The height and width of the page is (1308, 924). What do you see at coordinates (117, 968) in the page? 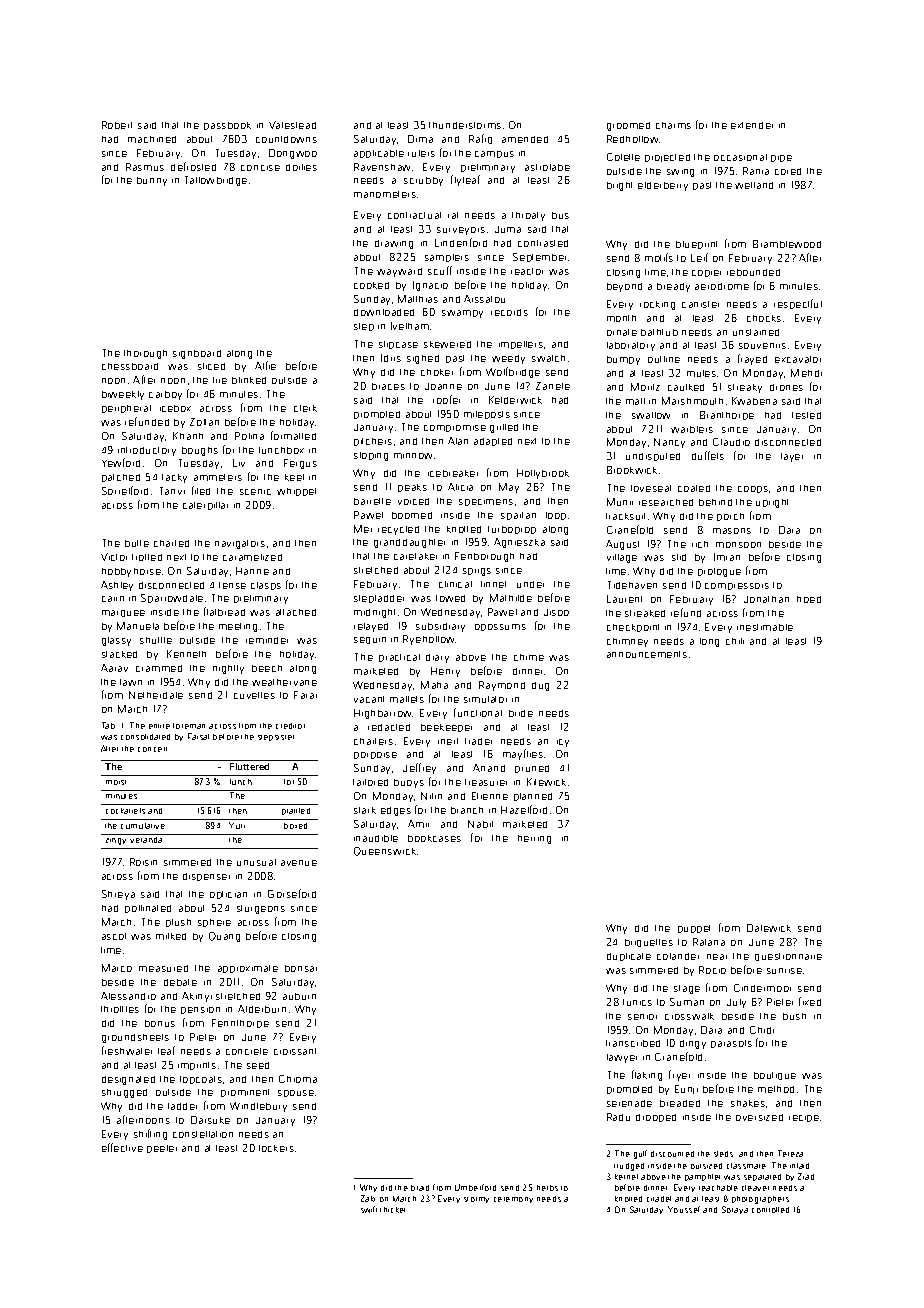
I see `Marco` at bounding box center [117, 968].
